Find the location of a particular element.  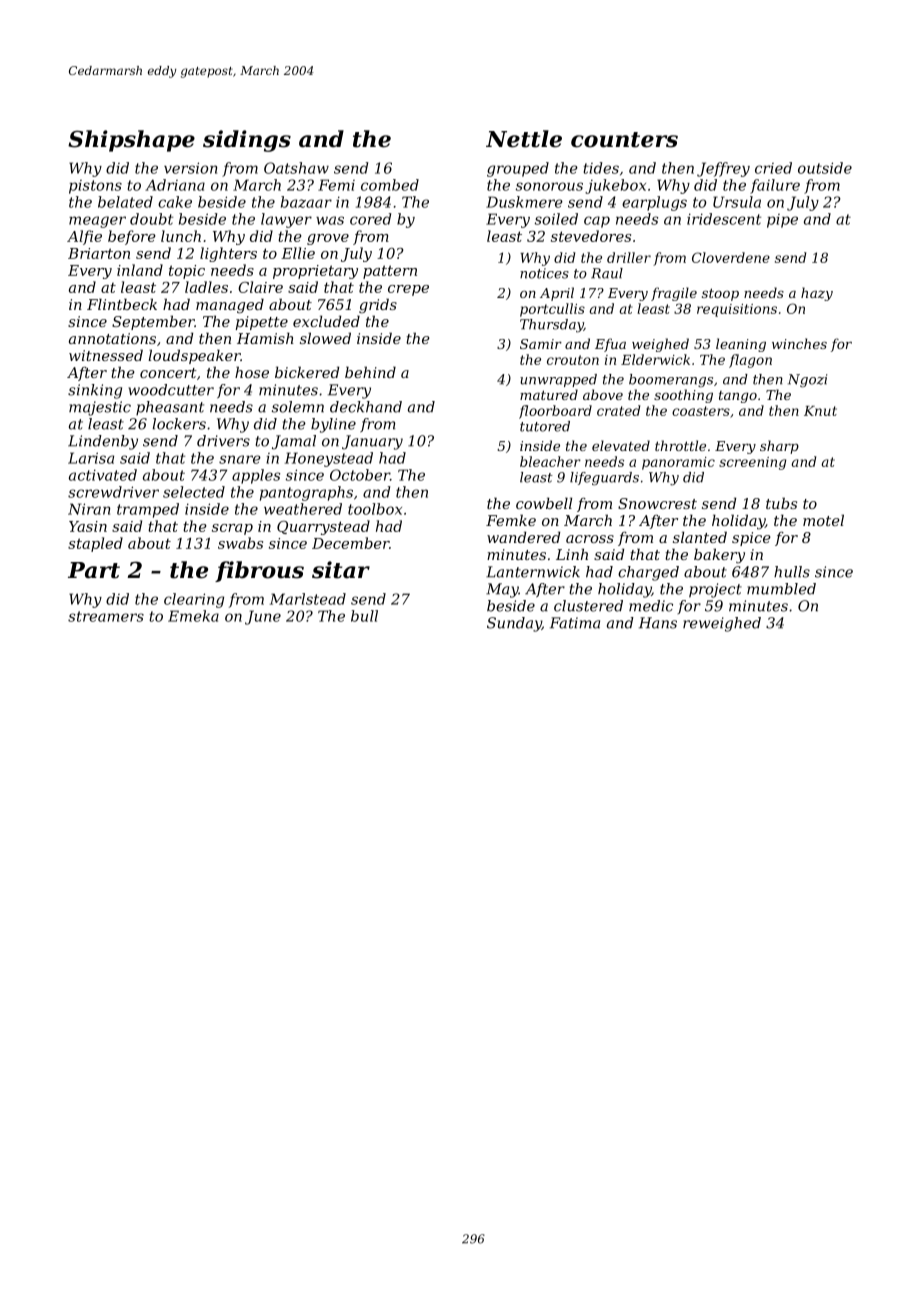

June is located at coordinates (263, 617).
